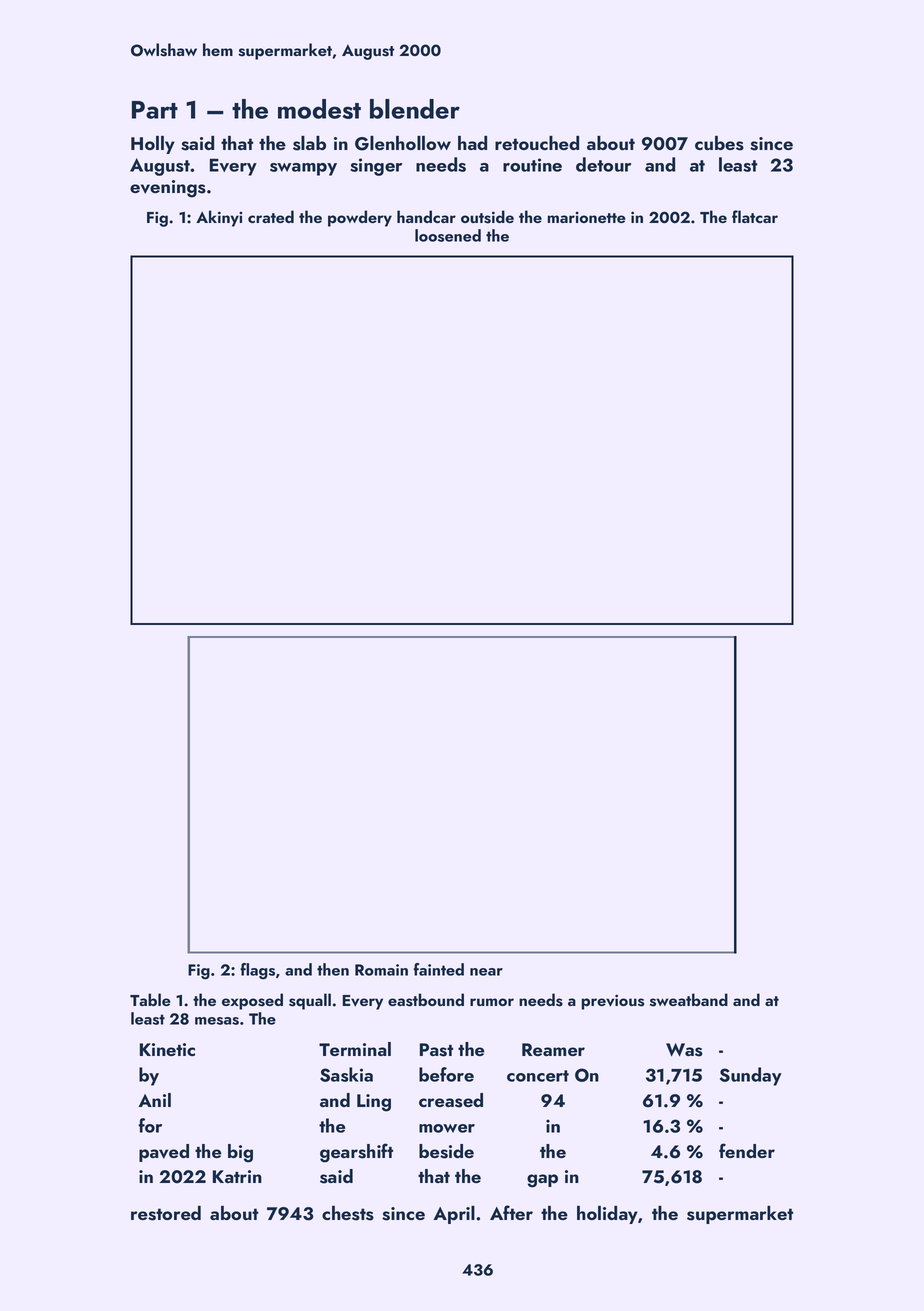  I want to click on Saskia, so click(346, 1074).
